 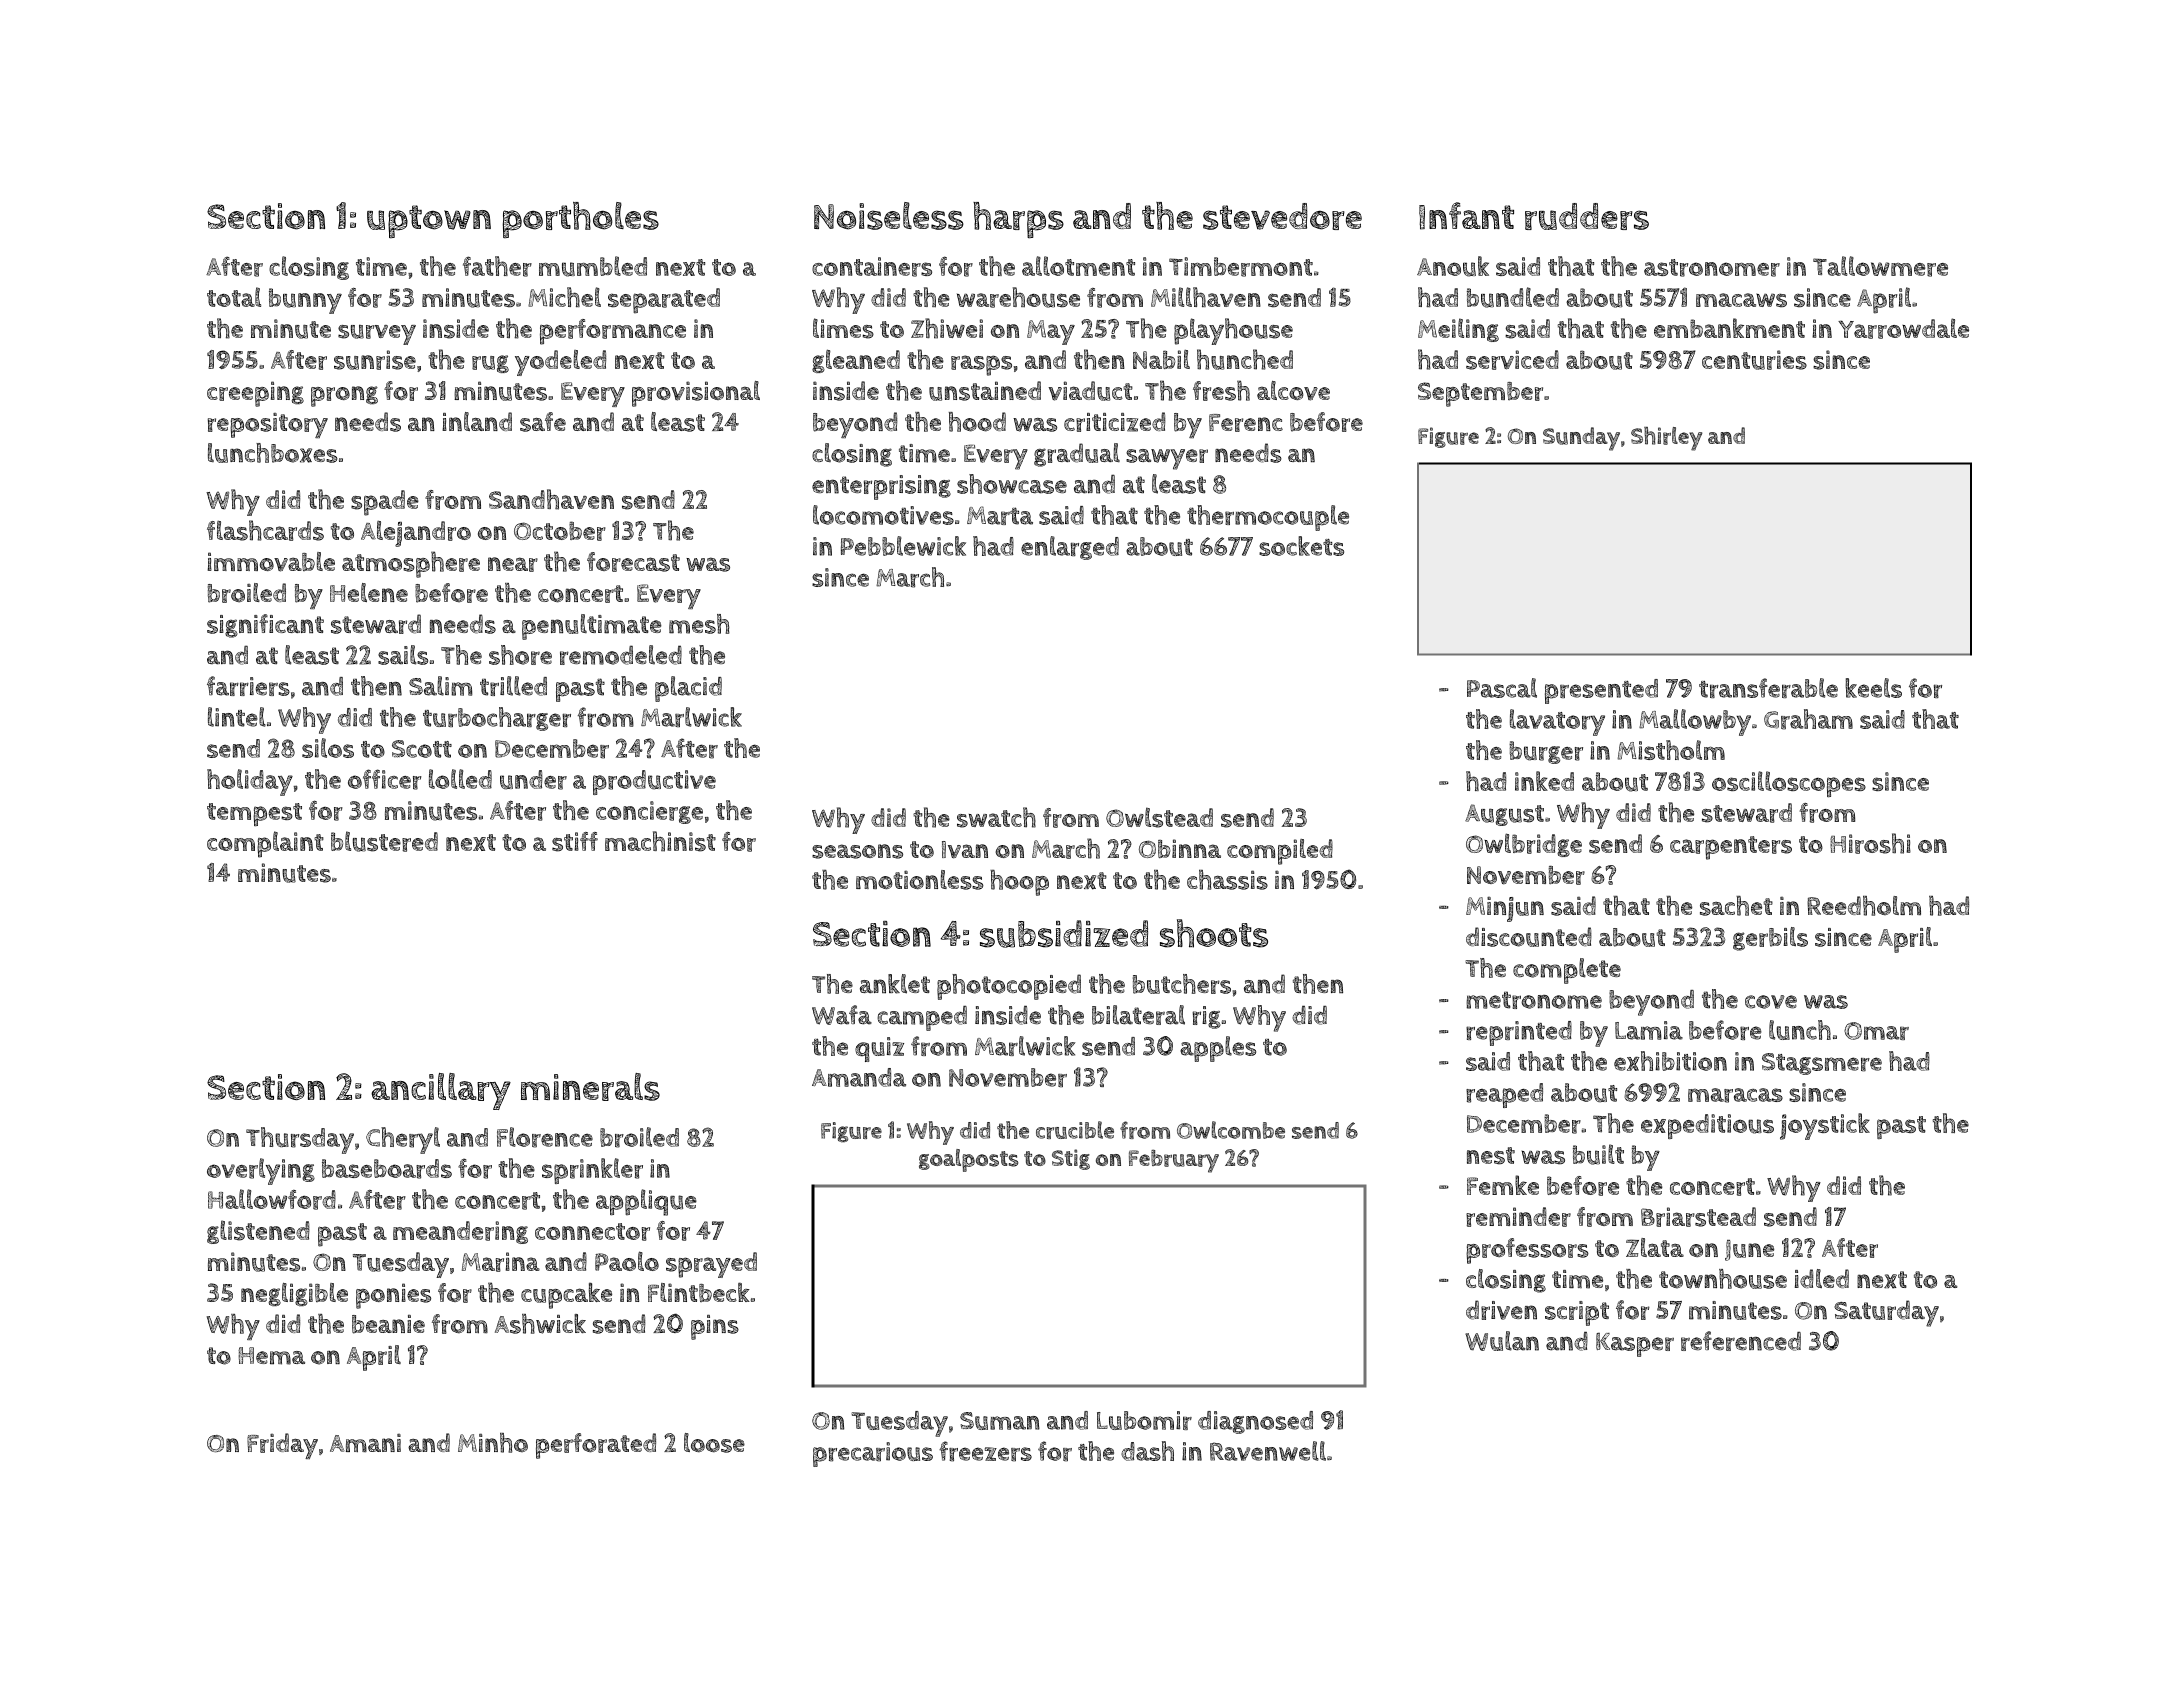 I want to click on idled, so click(x=1822, y=1278).
